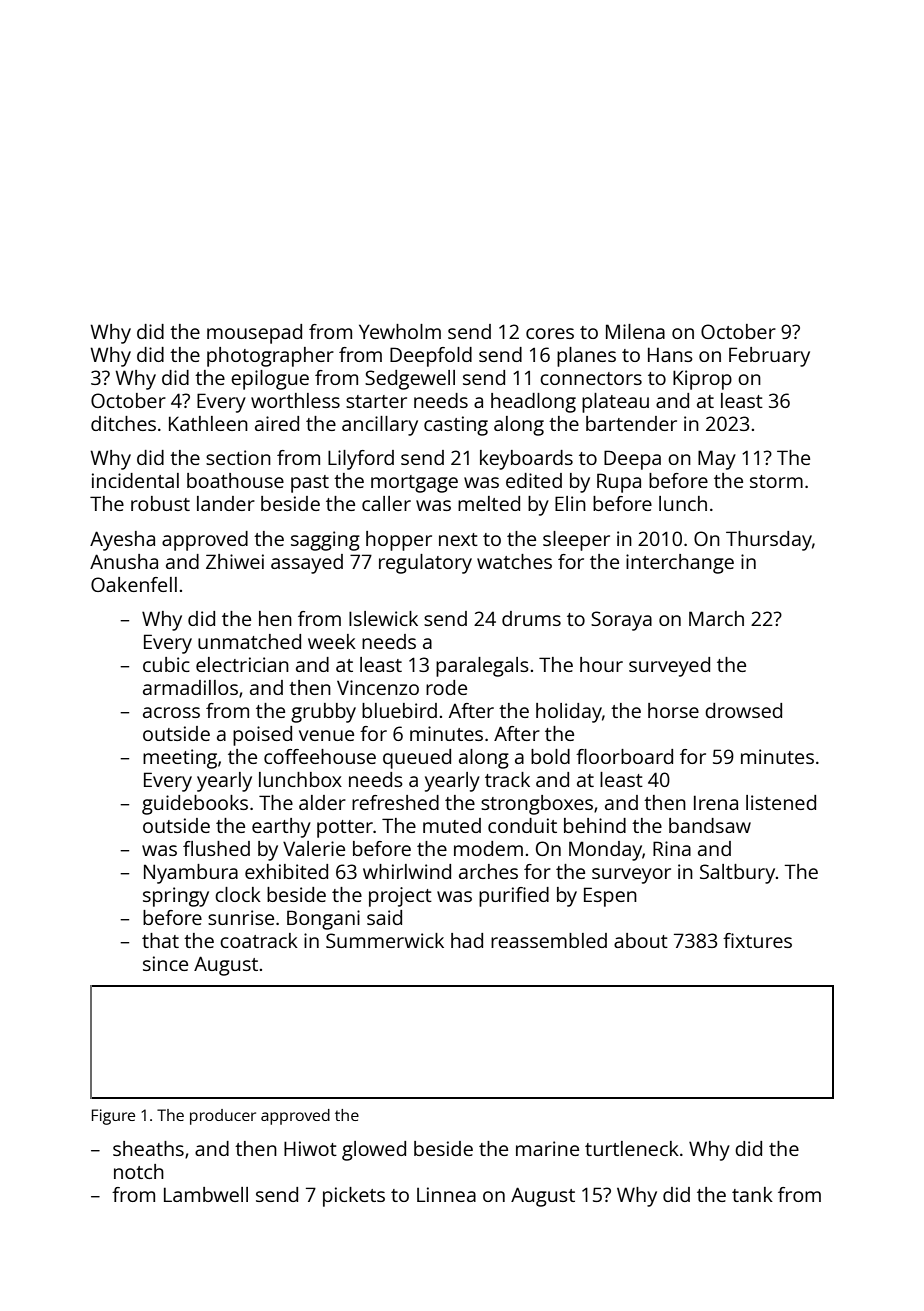 The image size is (924, 1311). What do you see at coordinates (176, 897) in the page?
I see `springy` at bounding box center [176, 897].
